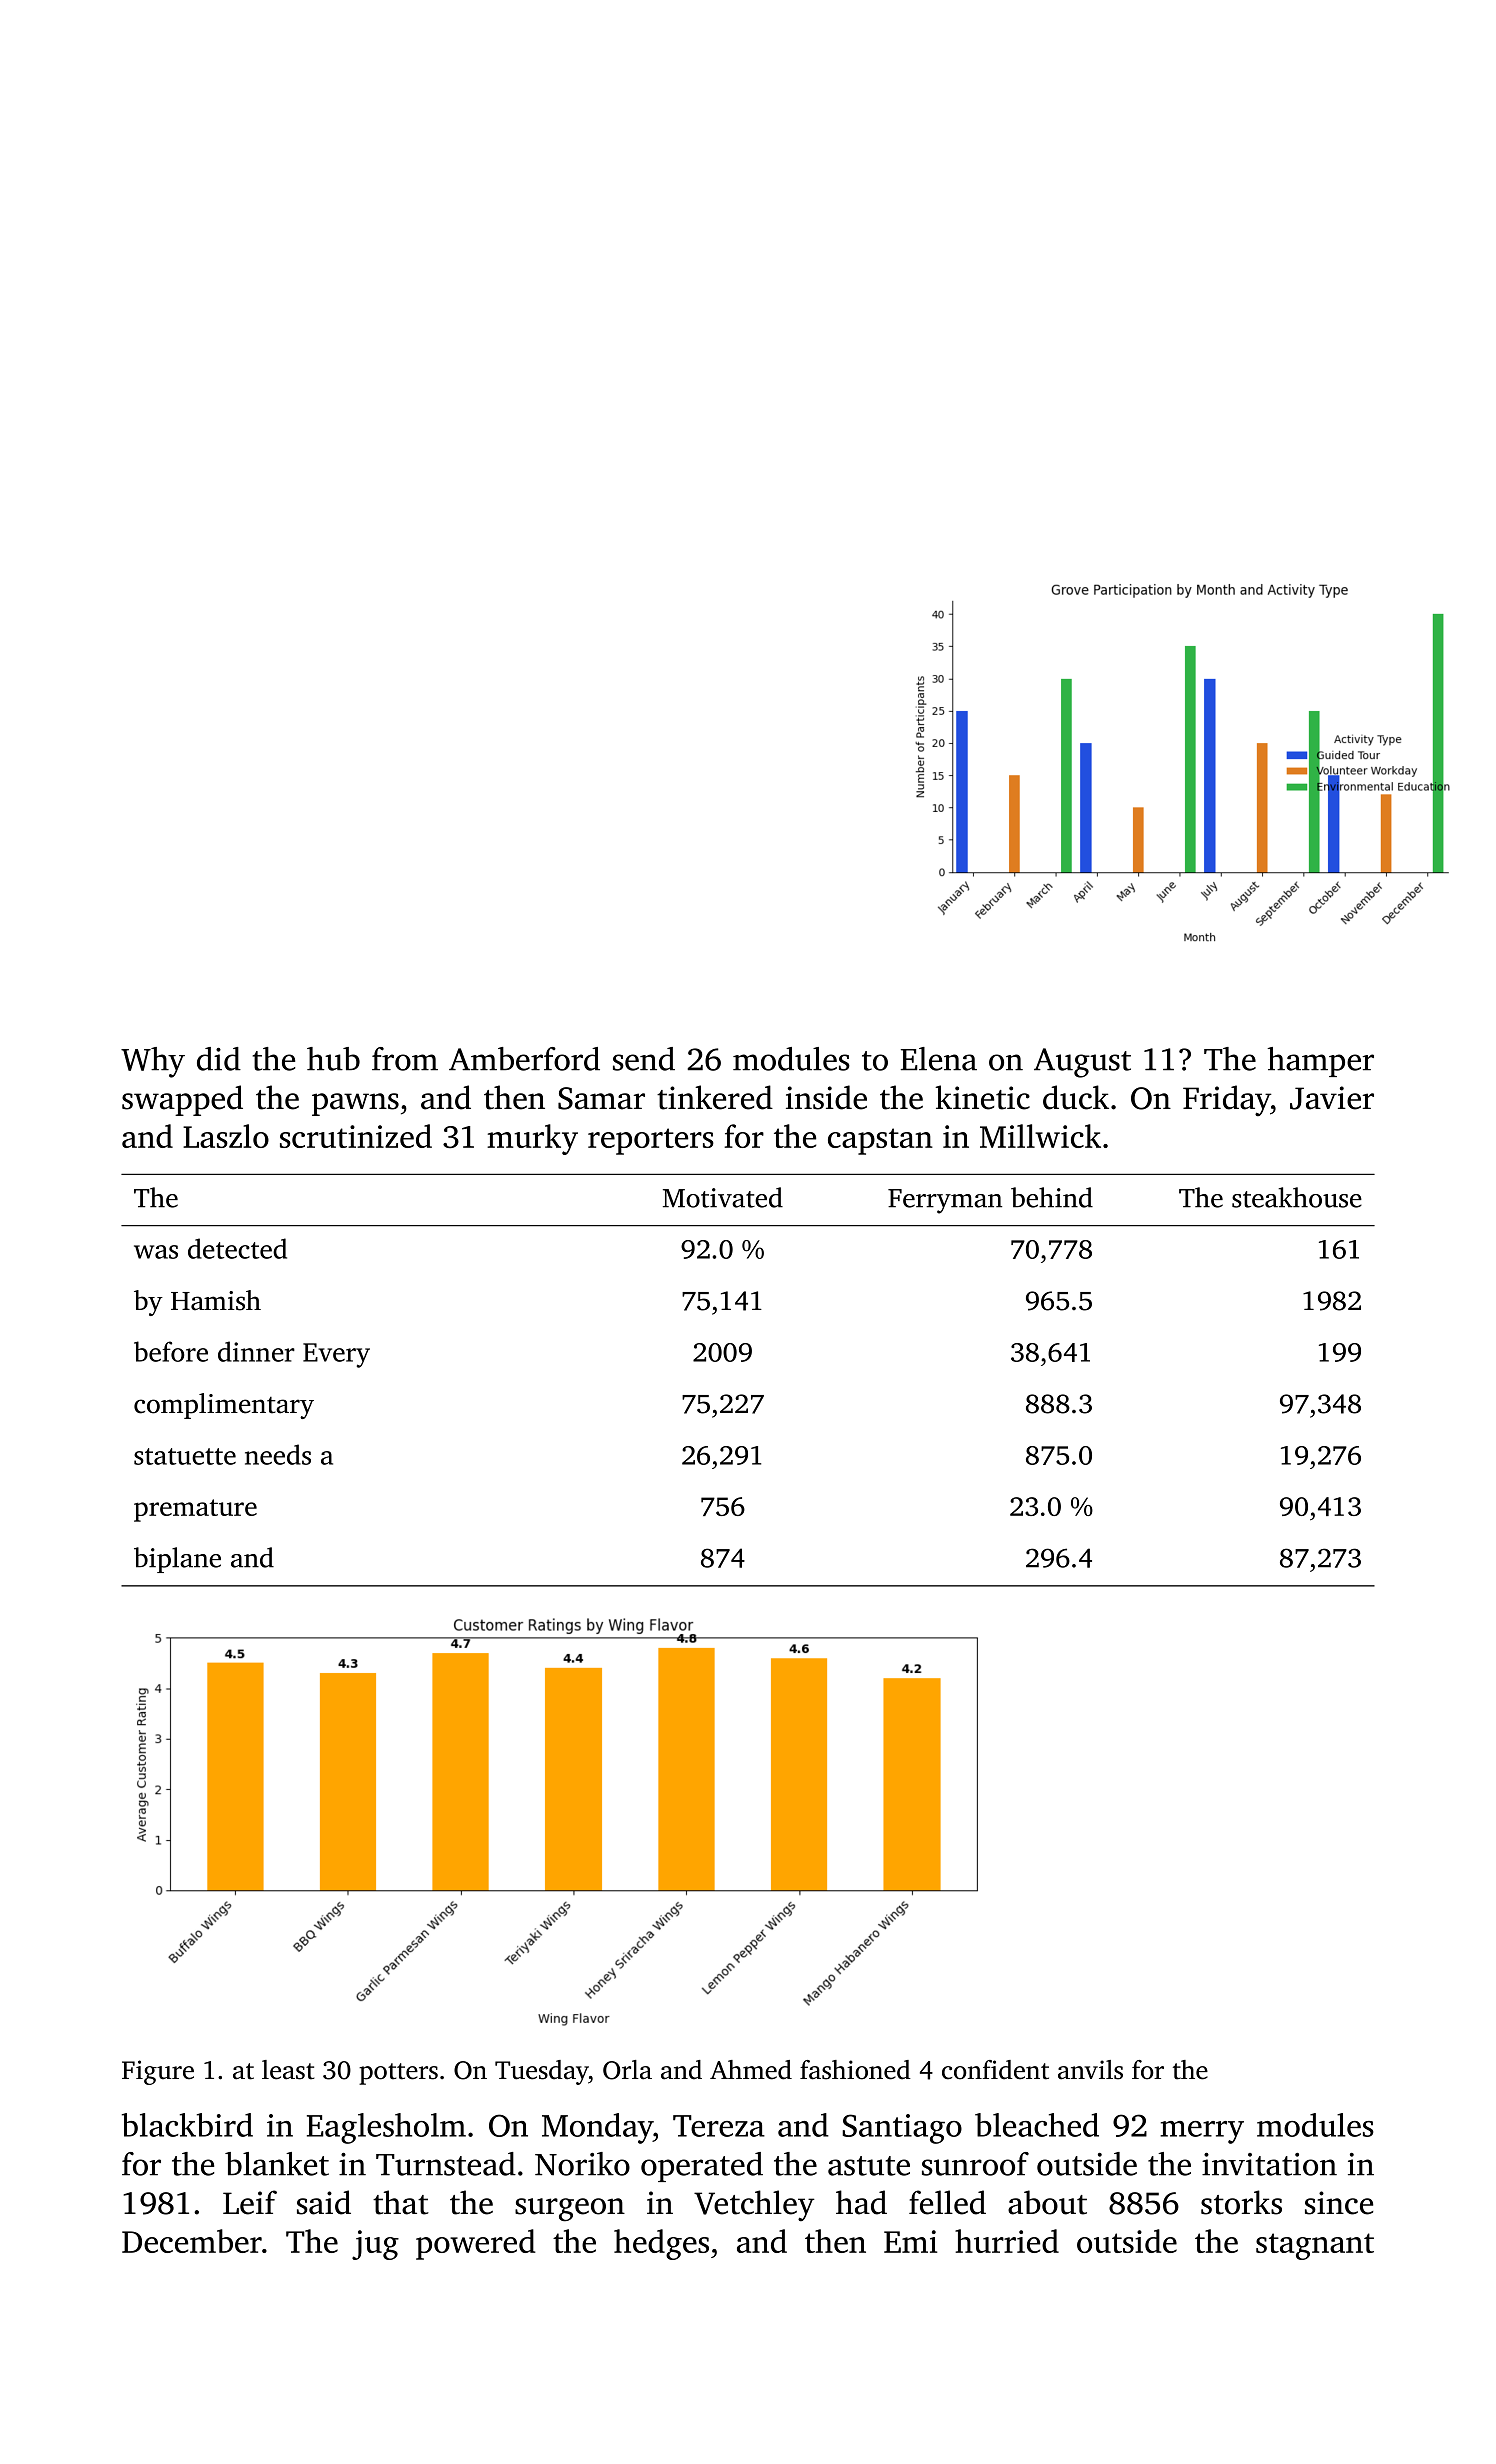 The height and width of the screenshot is (2464, 1496). I want to click on Leif, so click(250, 2202).
